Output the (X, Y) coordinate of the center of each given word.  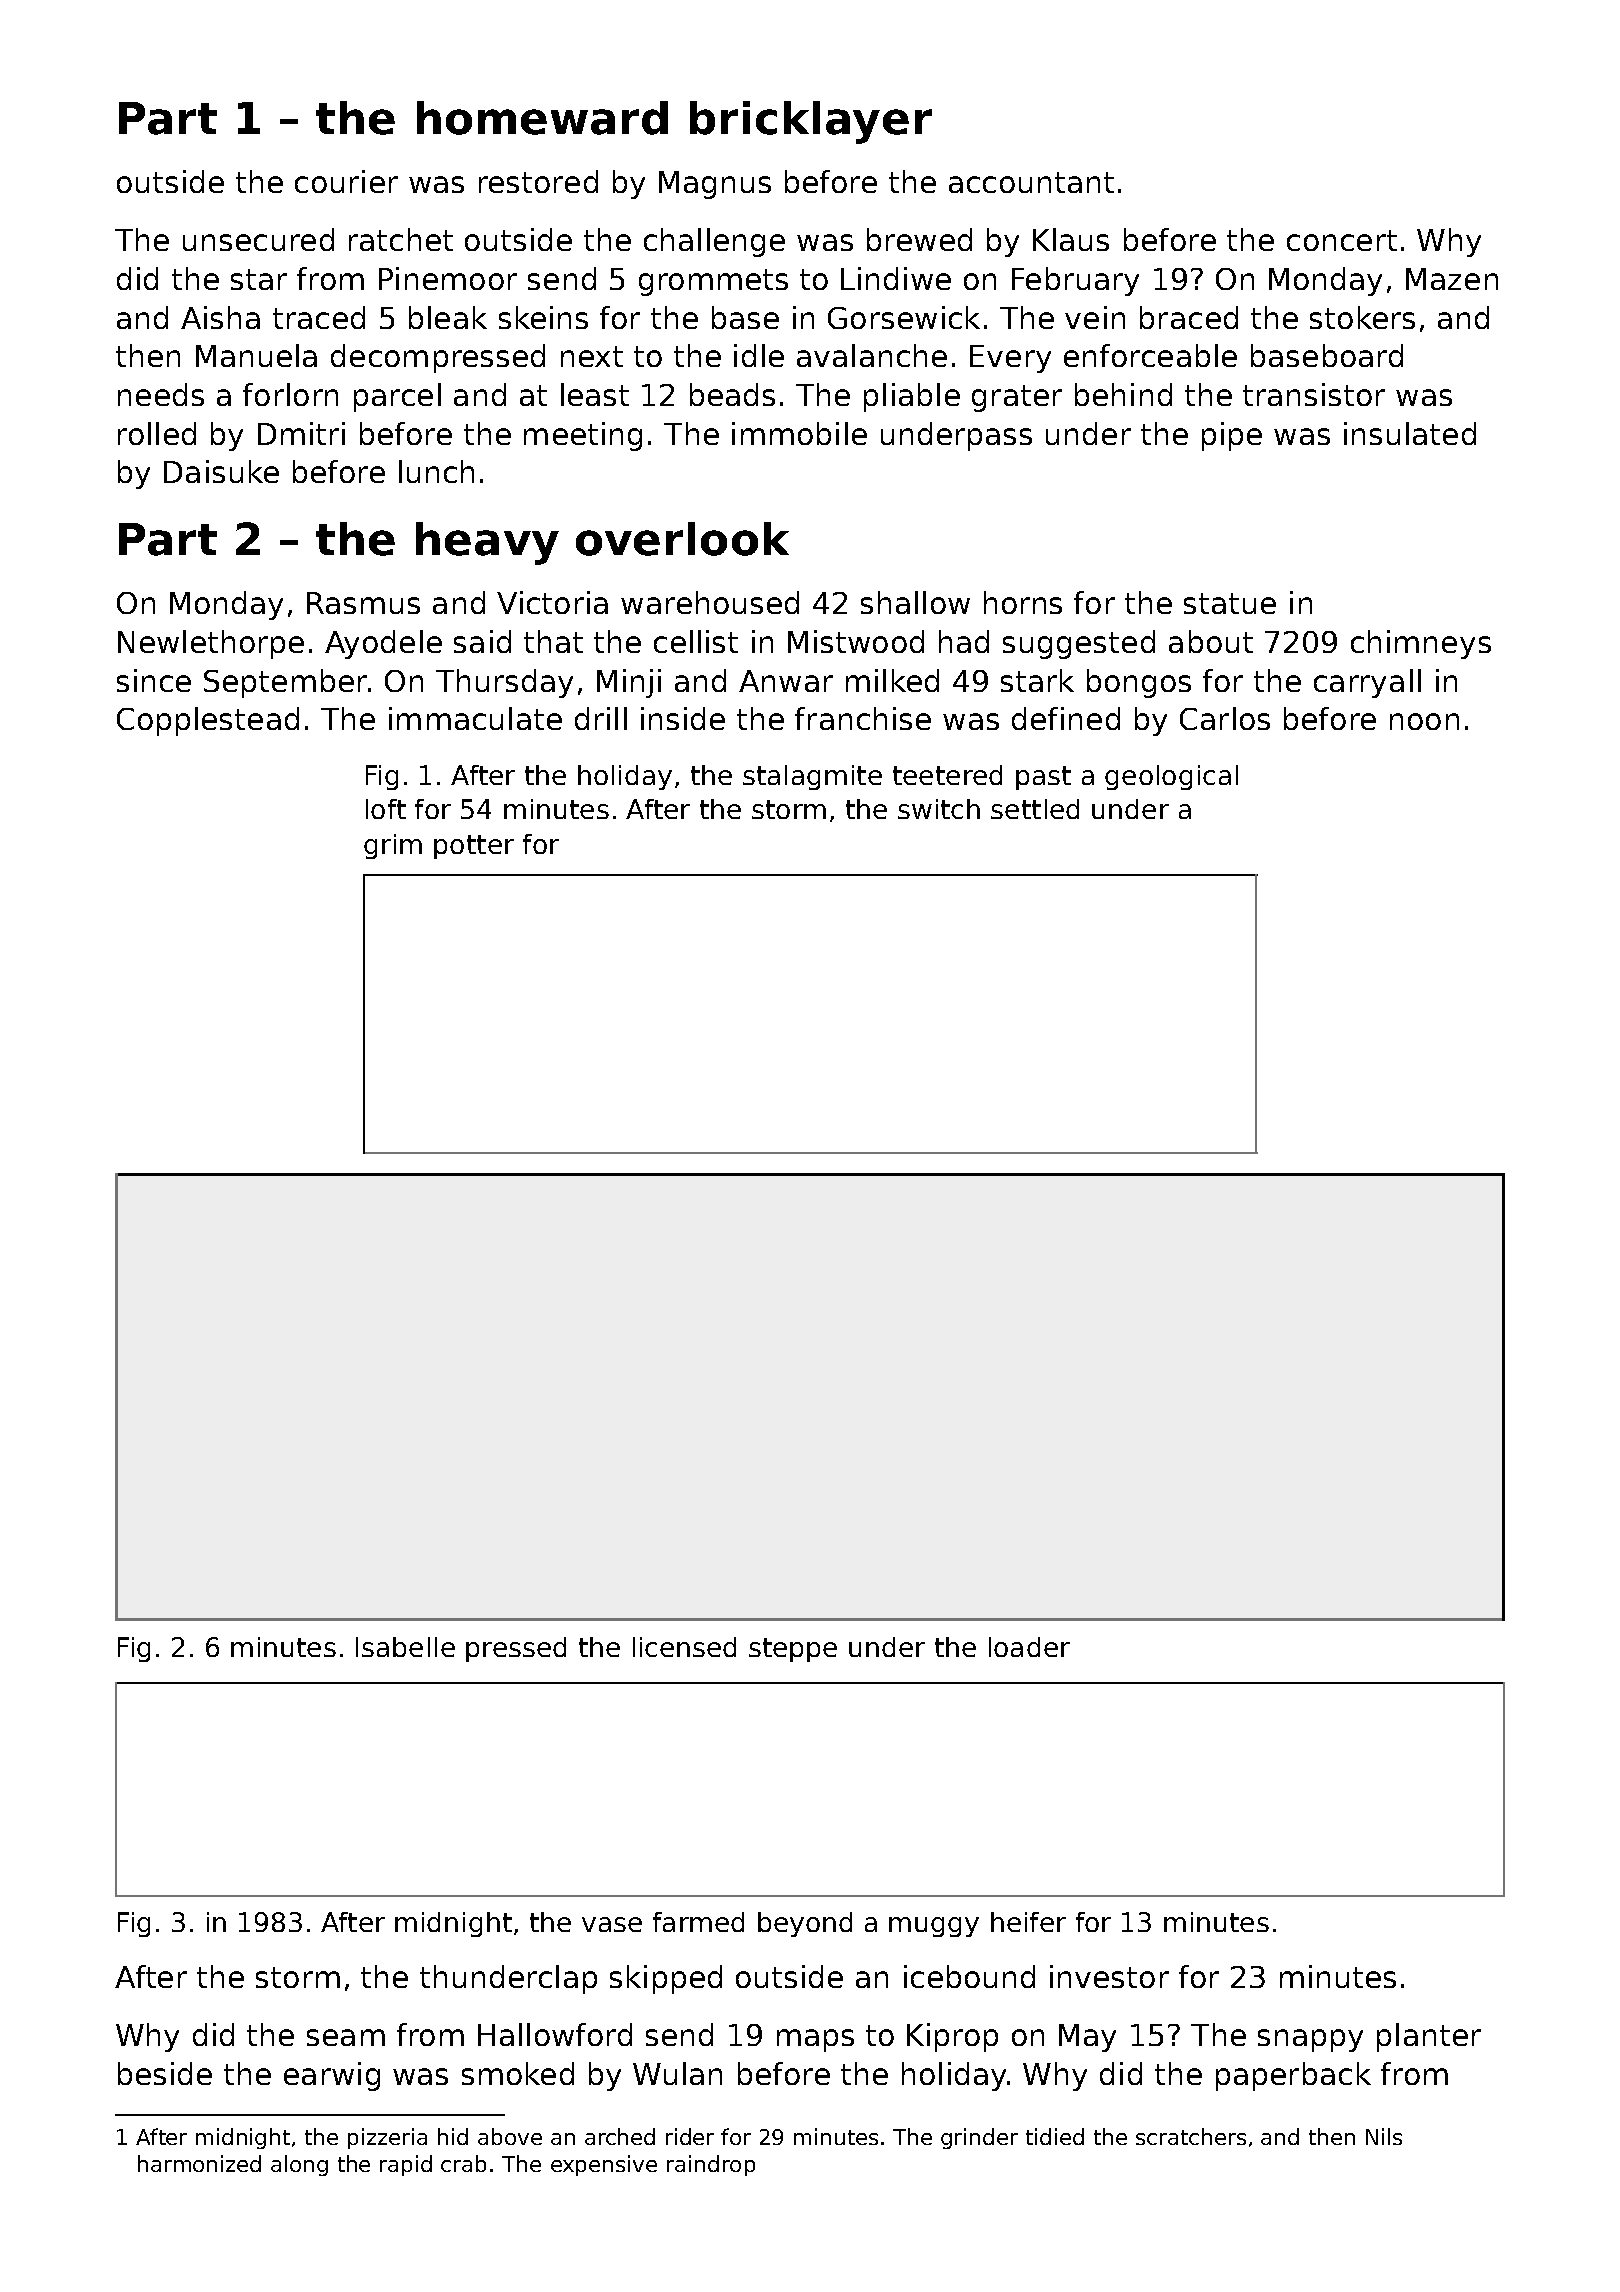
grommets (713, 282)
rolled (157, 433)
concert (1342, 240)
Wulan (677, 2073)
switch (939, 809)
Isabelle (405, 1647)
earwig (332, 2076)
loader (1029, 1647)
